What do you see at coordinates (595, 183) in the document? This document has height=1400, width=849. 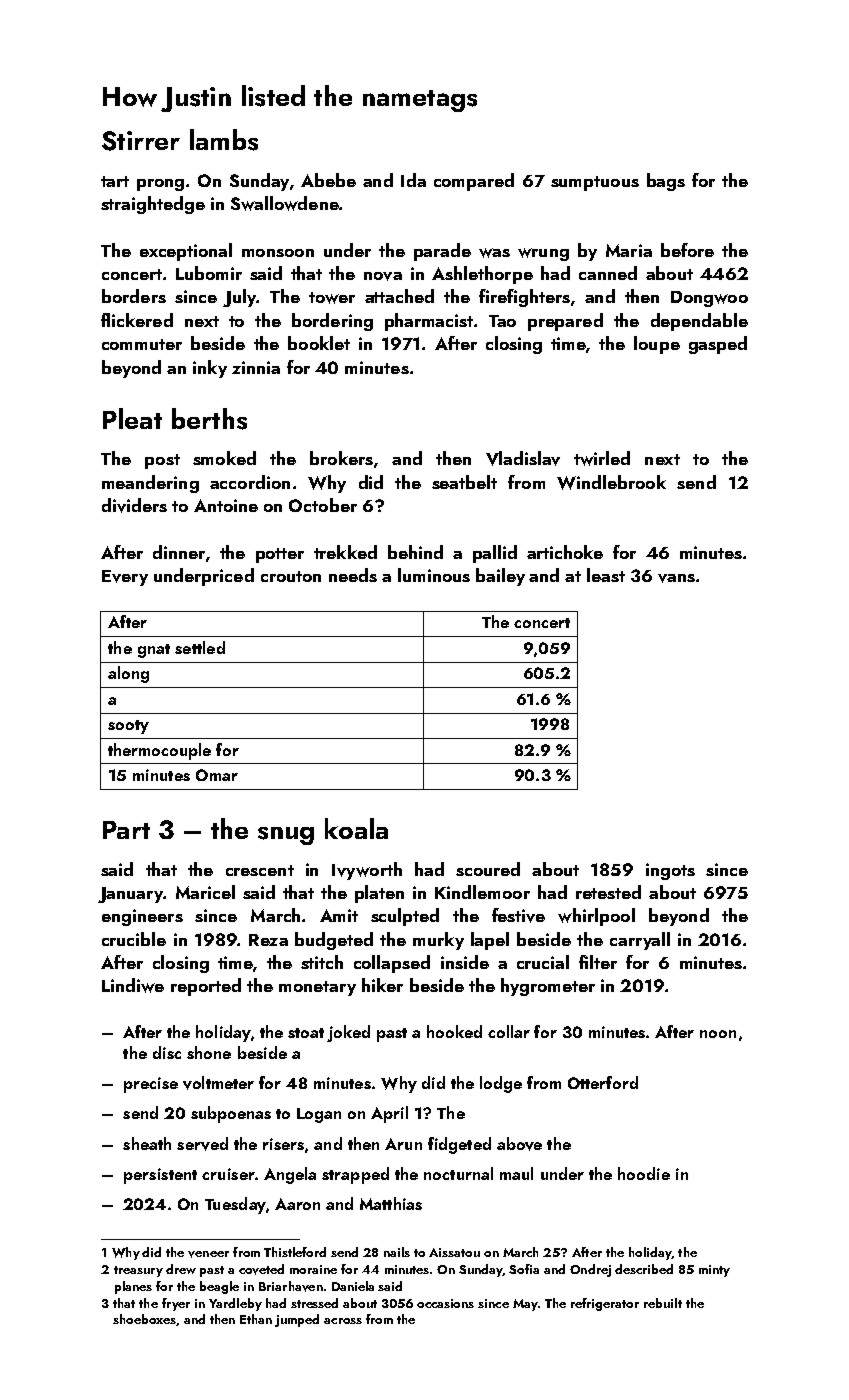 I see `sumptuous` at bounding box center [595, 183].
